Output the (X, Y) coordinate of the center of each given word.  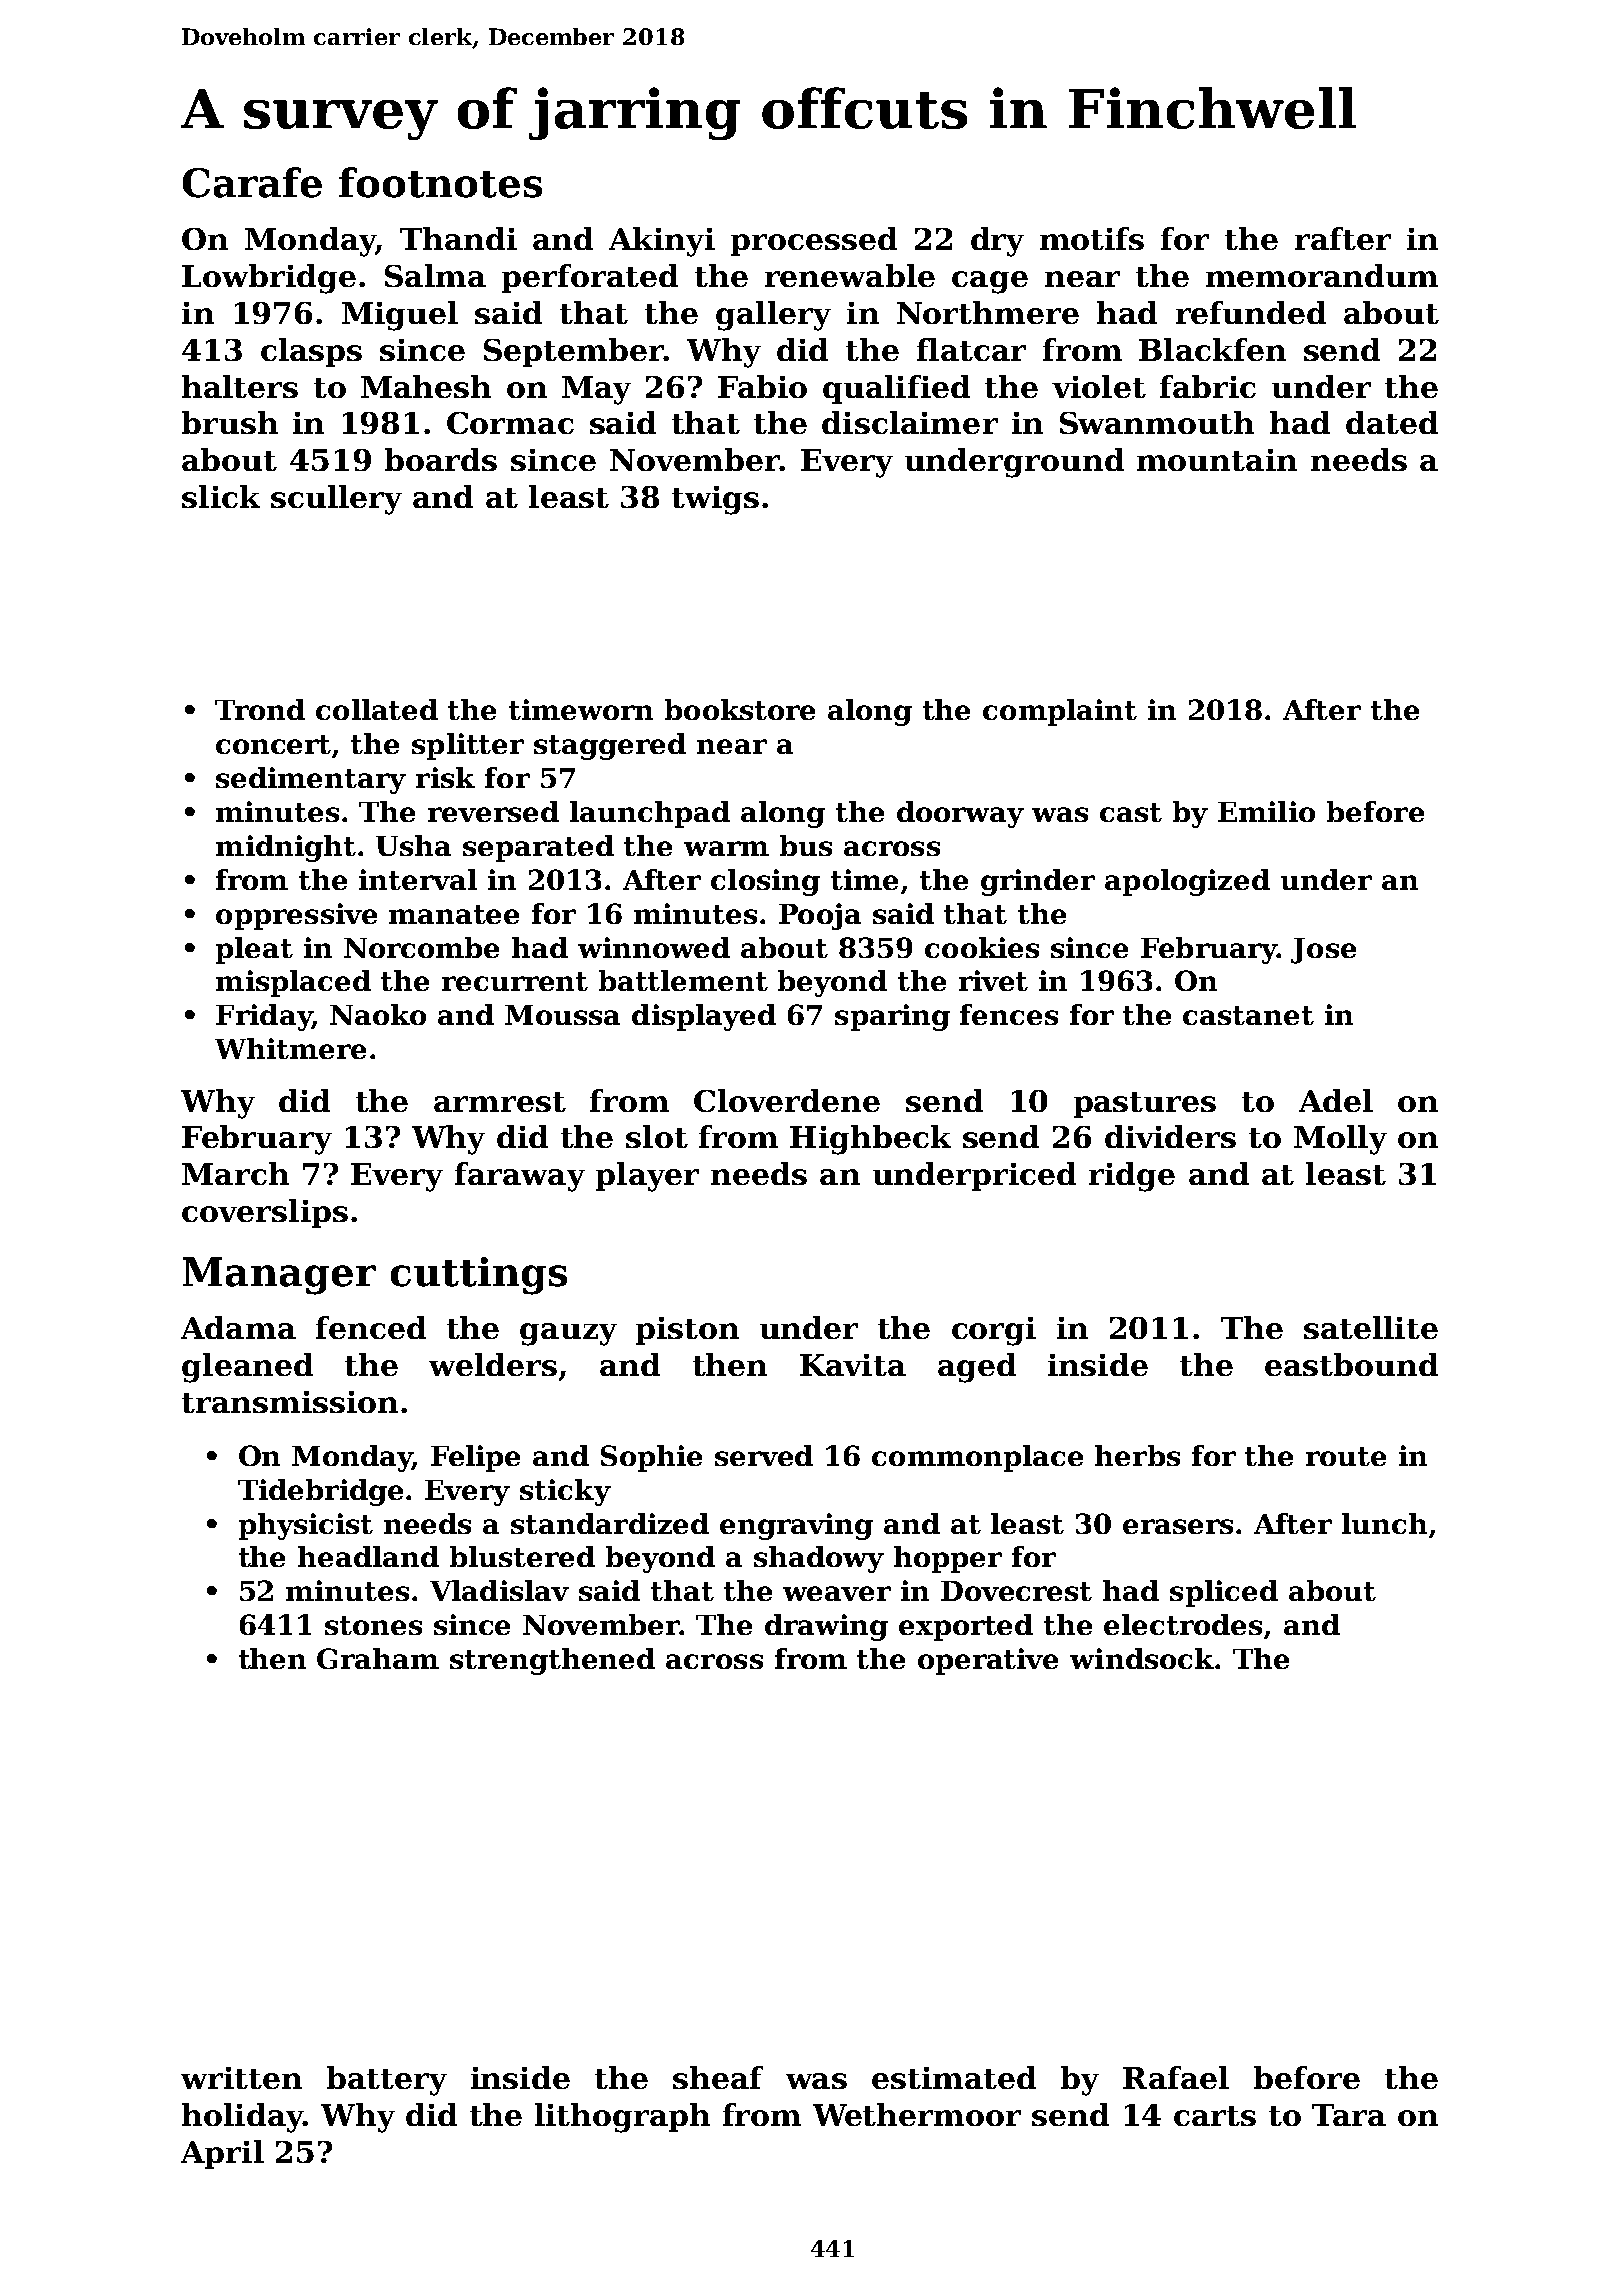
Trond (260, 709)
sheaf (718, 2077)
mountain (1217, 460)
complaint (1060, 712)
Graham (378, 1658)
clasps (311, 352)
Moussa (562, 1015)
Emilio (1266, 811)
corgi (994, 1331)
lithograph (622, 2118)
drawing (826, 1627)
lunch (1384, 1523)
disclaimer (910, 422)
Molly (1340, 1140)
